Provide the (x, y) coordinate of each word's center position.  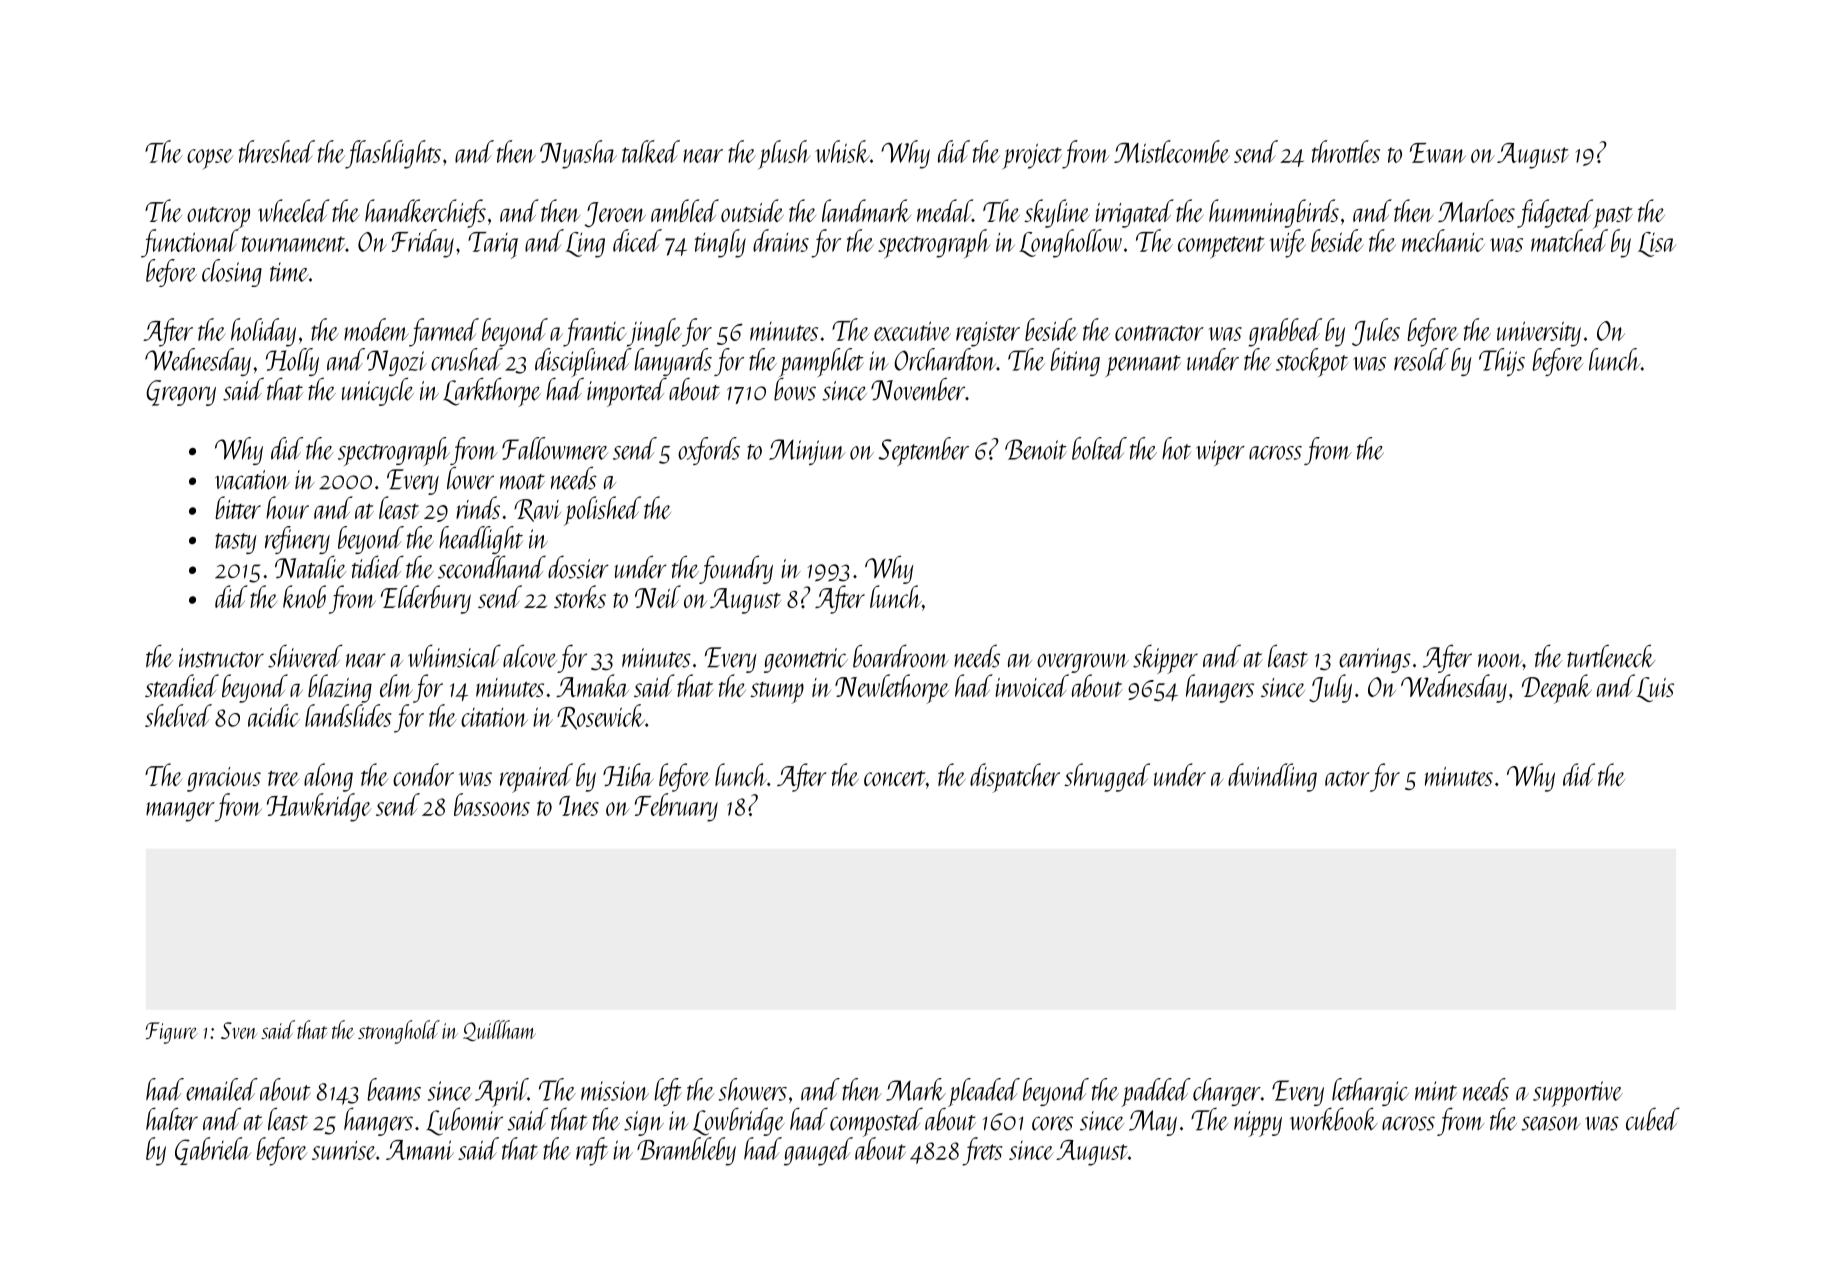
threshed (277, 151)
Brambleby (686, 1151)
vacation (252, 480)
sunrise (344, 1150)
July (1330, 688)
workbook (1334, 1119)
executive (912, 331)
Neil (658, 596)
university (1539, 334)
